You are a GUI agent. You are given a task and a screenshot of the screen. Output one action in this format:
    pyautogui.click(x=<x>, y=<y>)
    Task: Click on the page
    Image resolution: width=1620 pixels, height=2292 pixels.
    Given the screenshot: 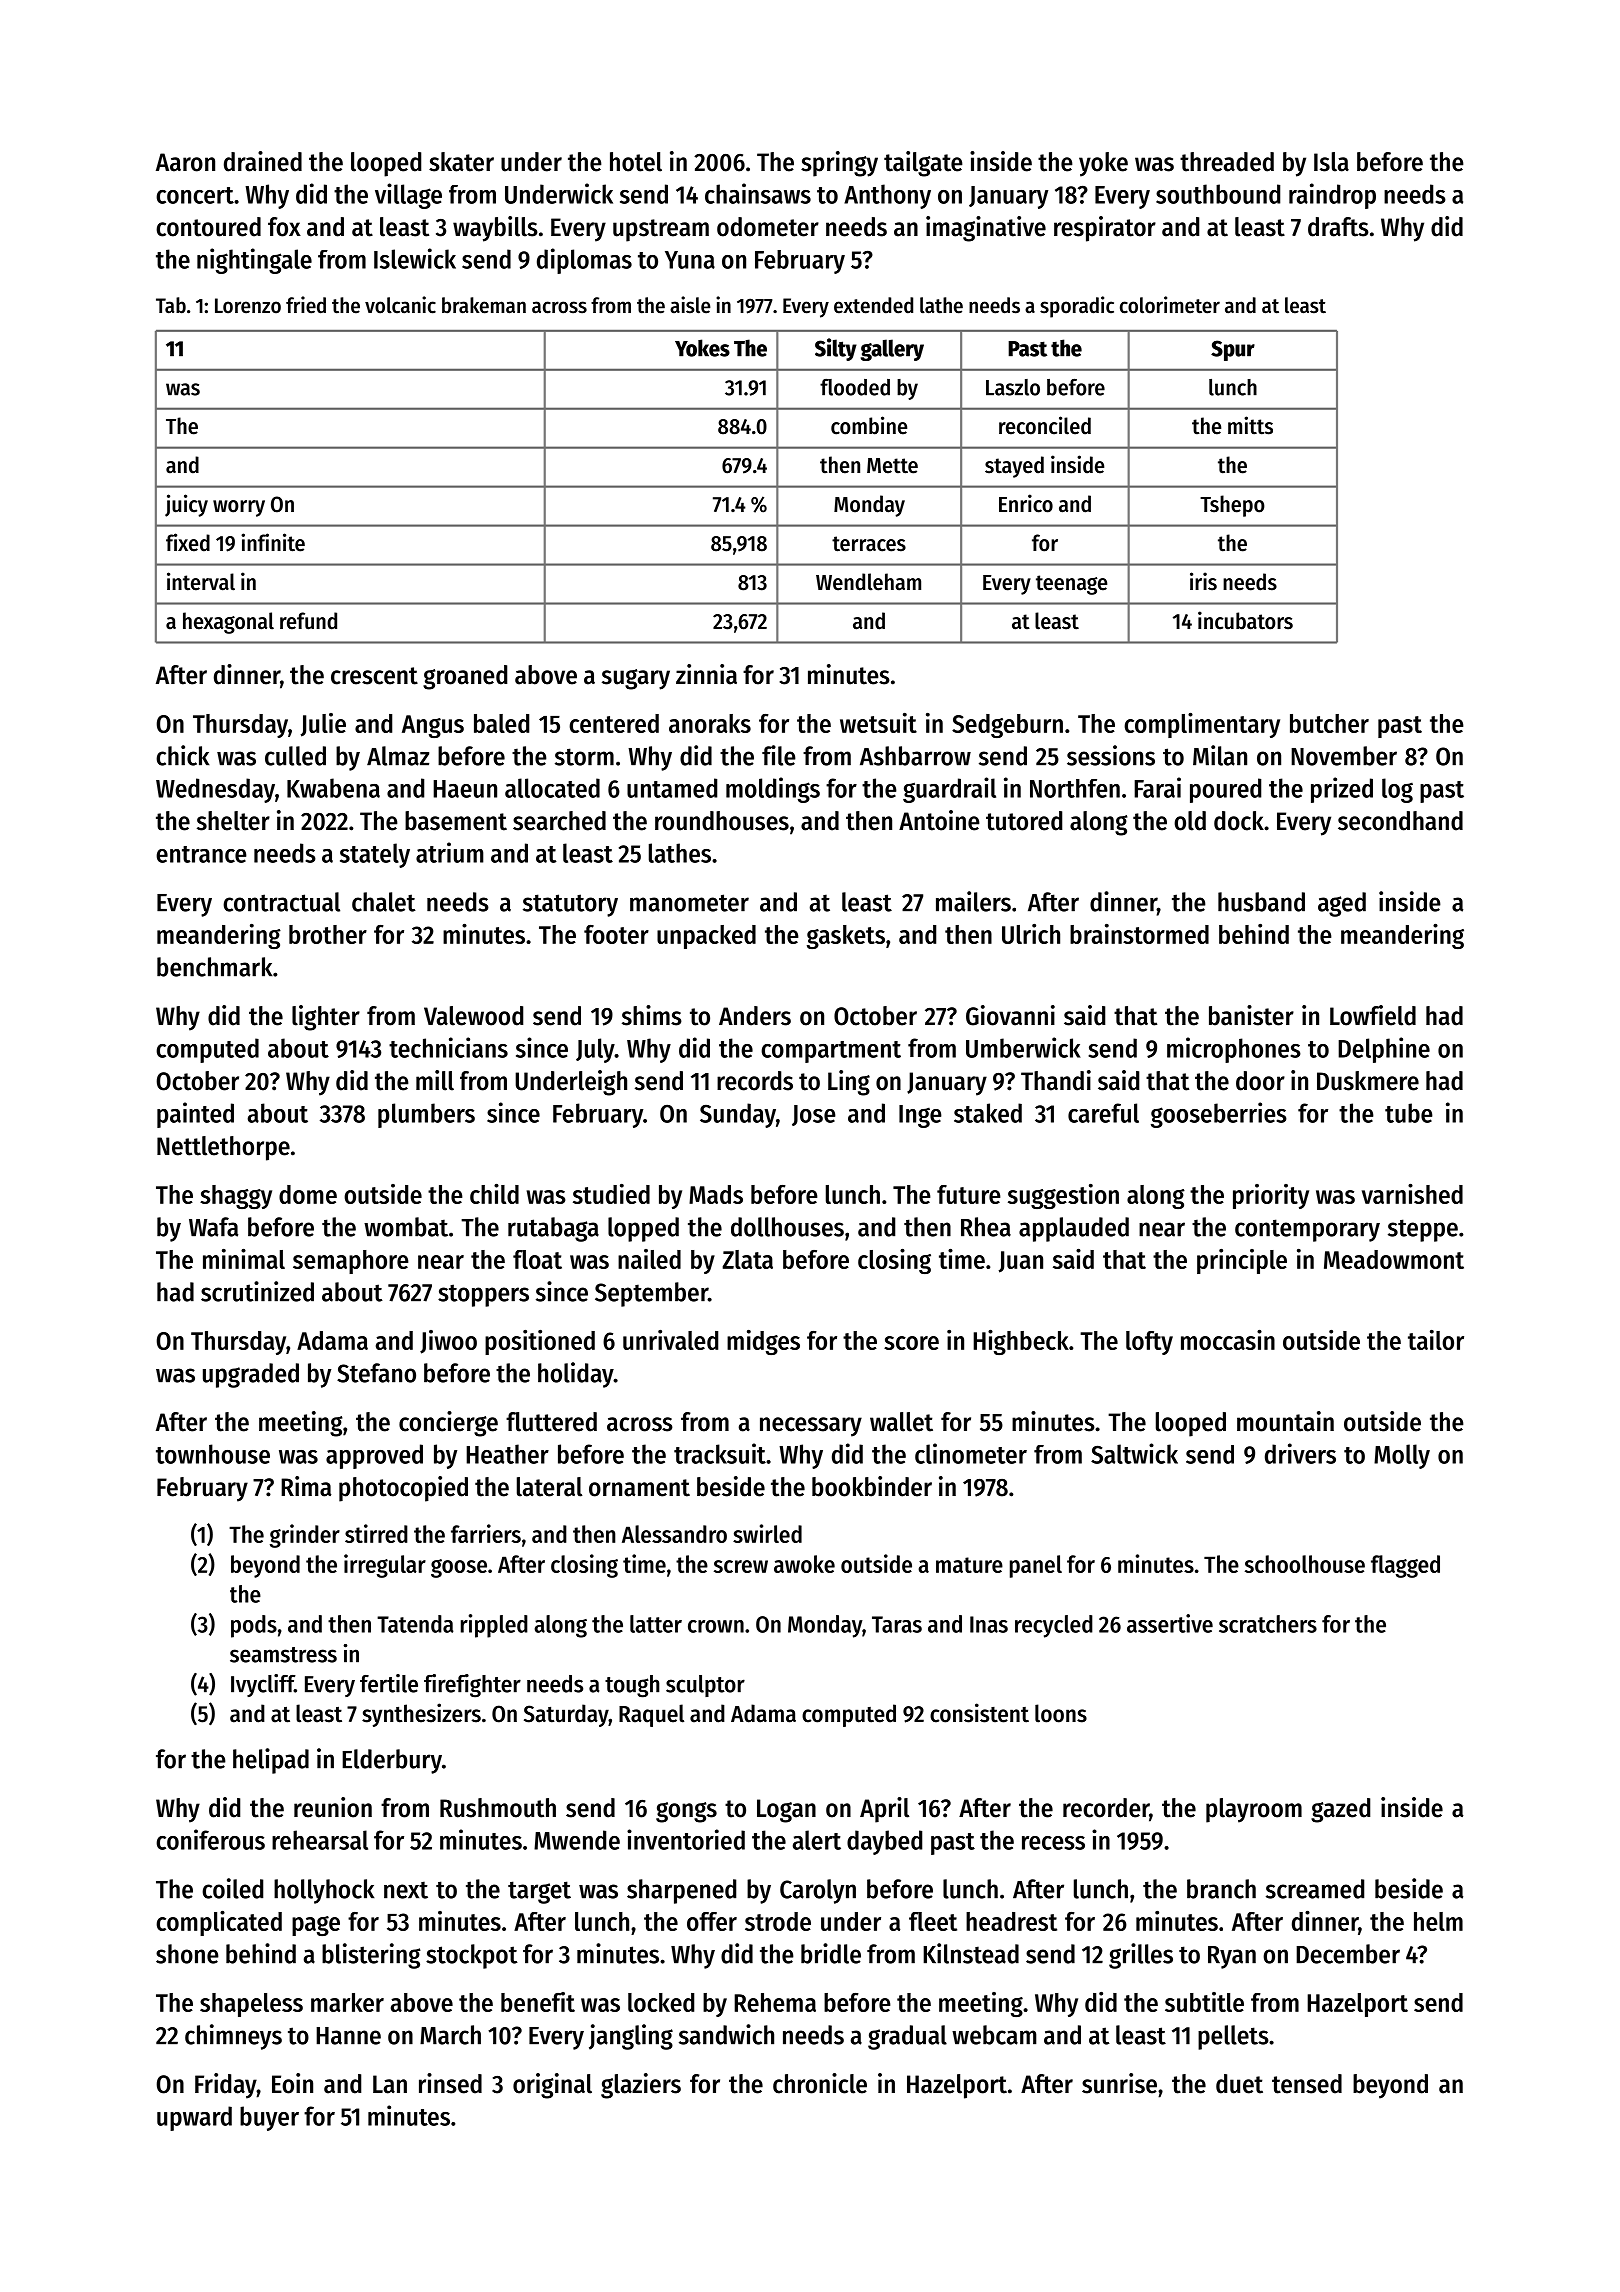 What is the action you would take?
    pyautogui.click(x=316, y=1926)
